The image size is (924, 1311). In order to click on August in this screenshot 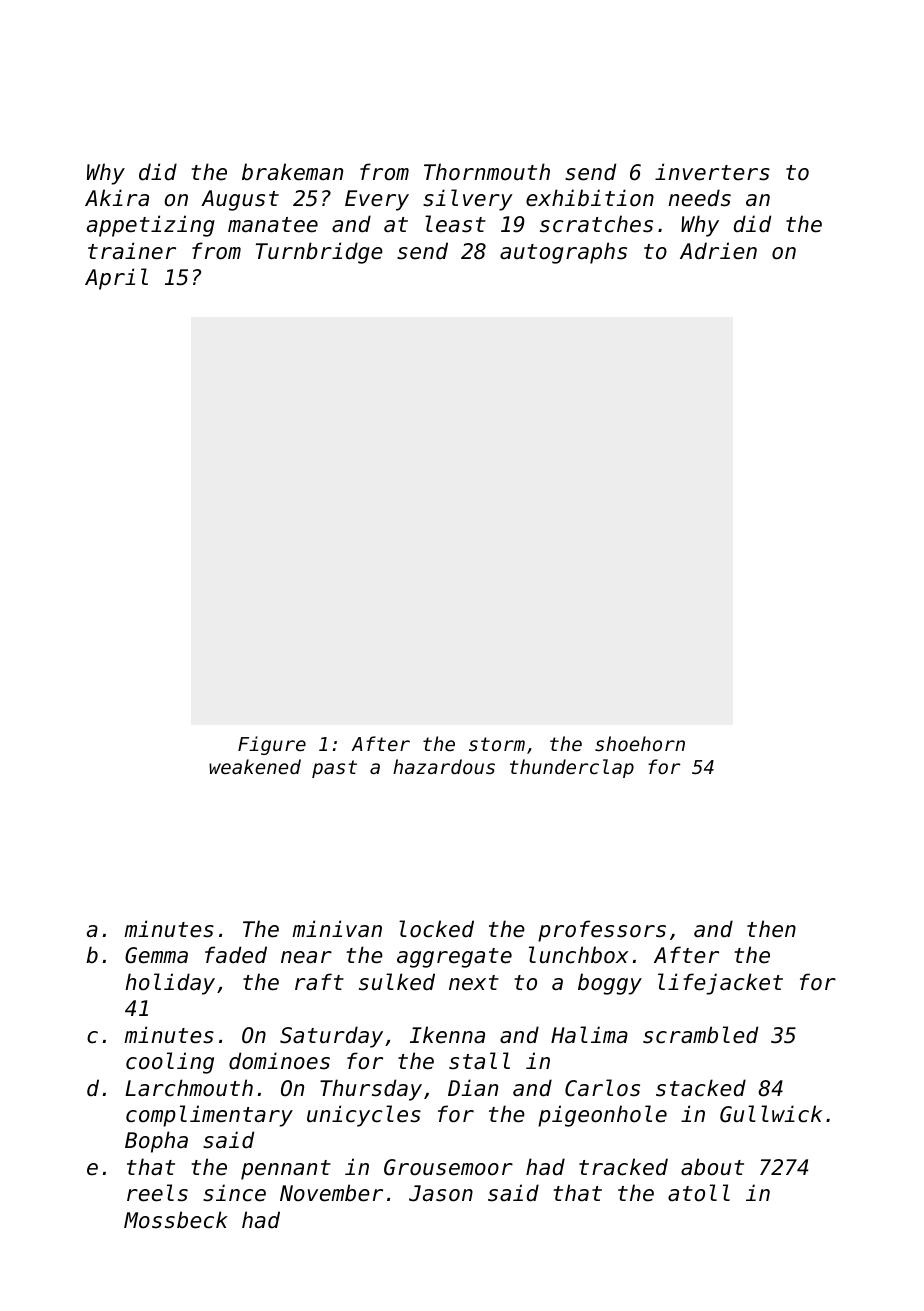, I will do `click(240, 200)`.
